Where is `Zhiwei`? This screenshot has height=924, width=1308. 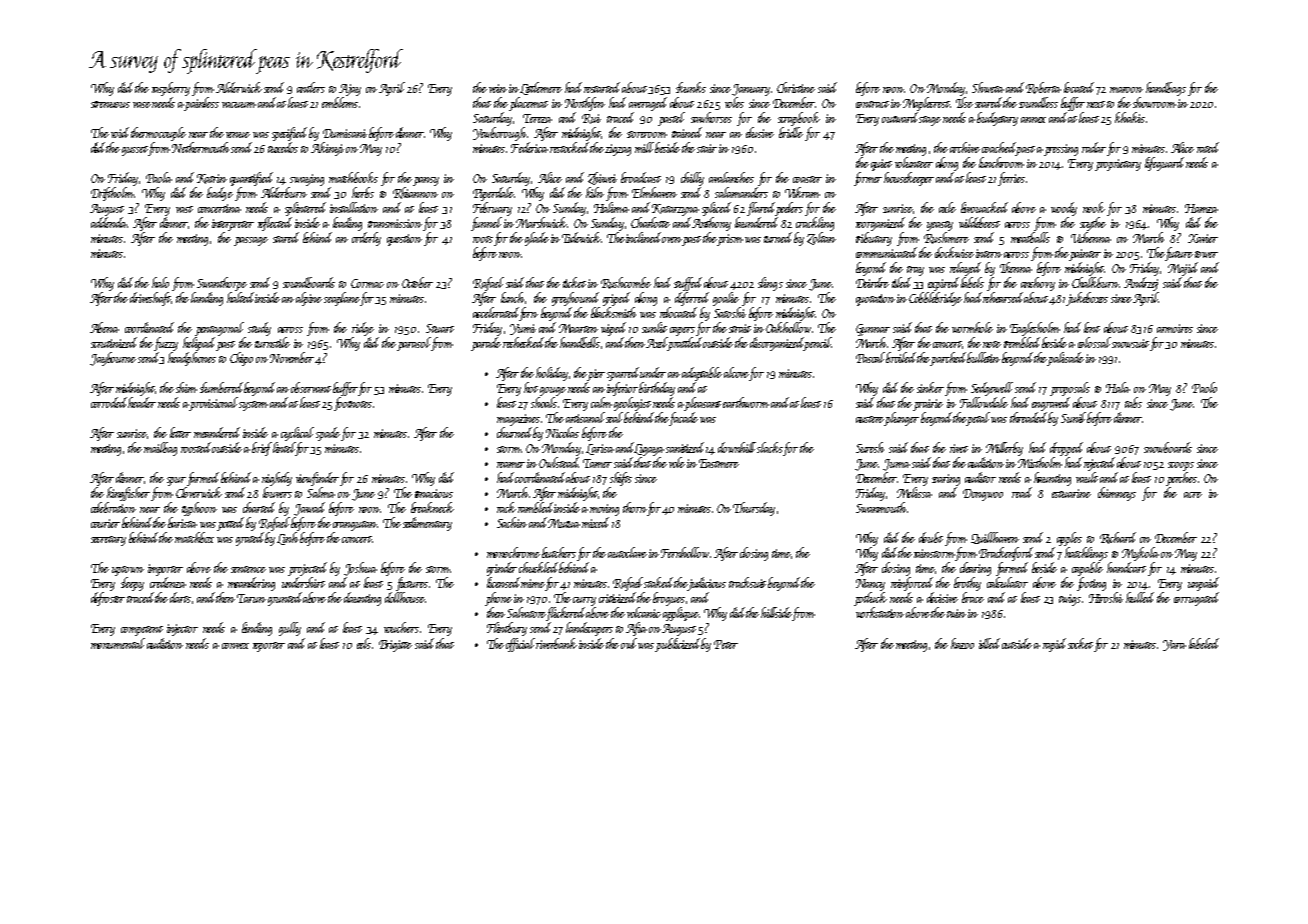
Zhiwei is located at coordinates (602, 178).
